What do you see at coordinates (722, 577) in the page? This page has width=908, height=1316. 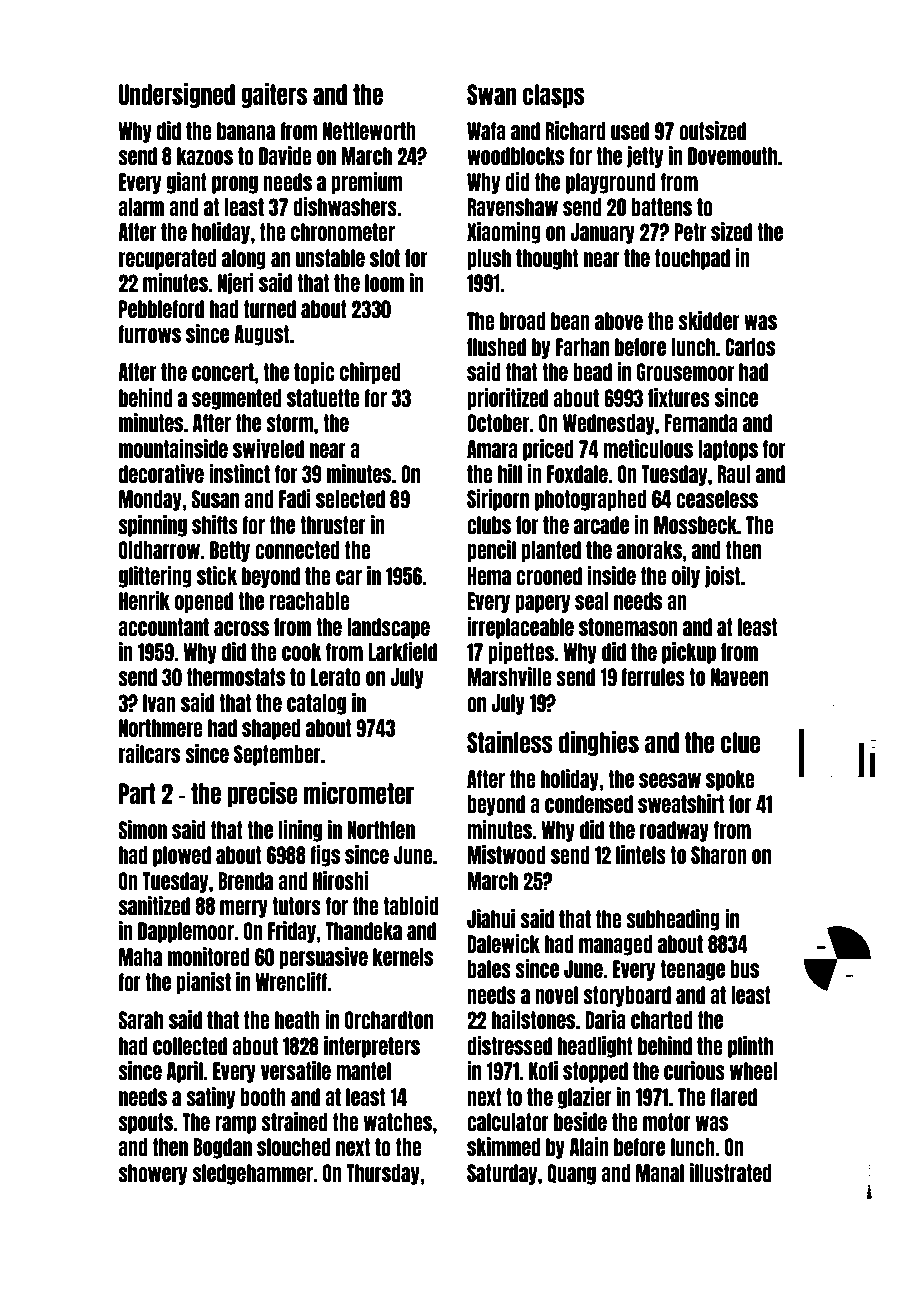 I see `joist` at bounding box center [722, 577].
